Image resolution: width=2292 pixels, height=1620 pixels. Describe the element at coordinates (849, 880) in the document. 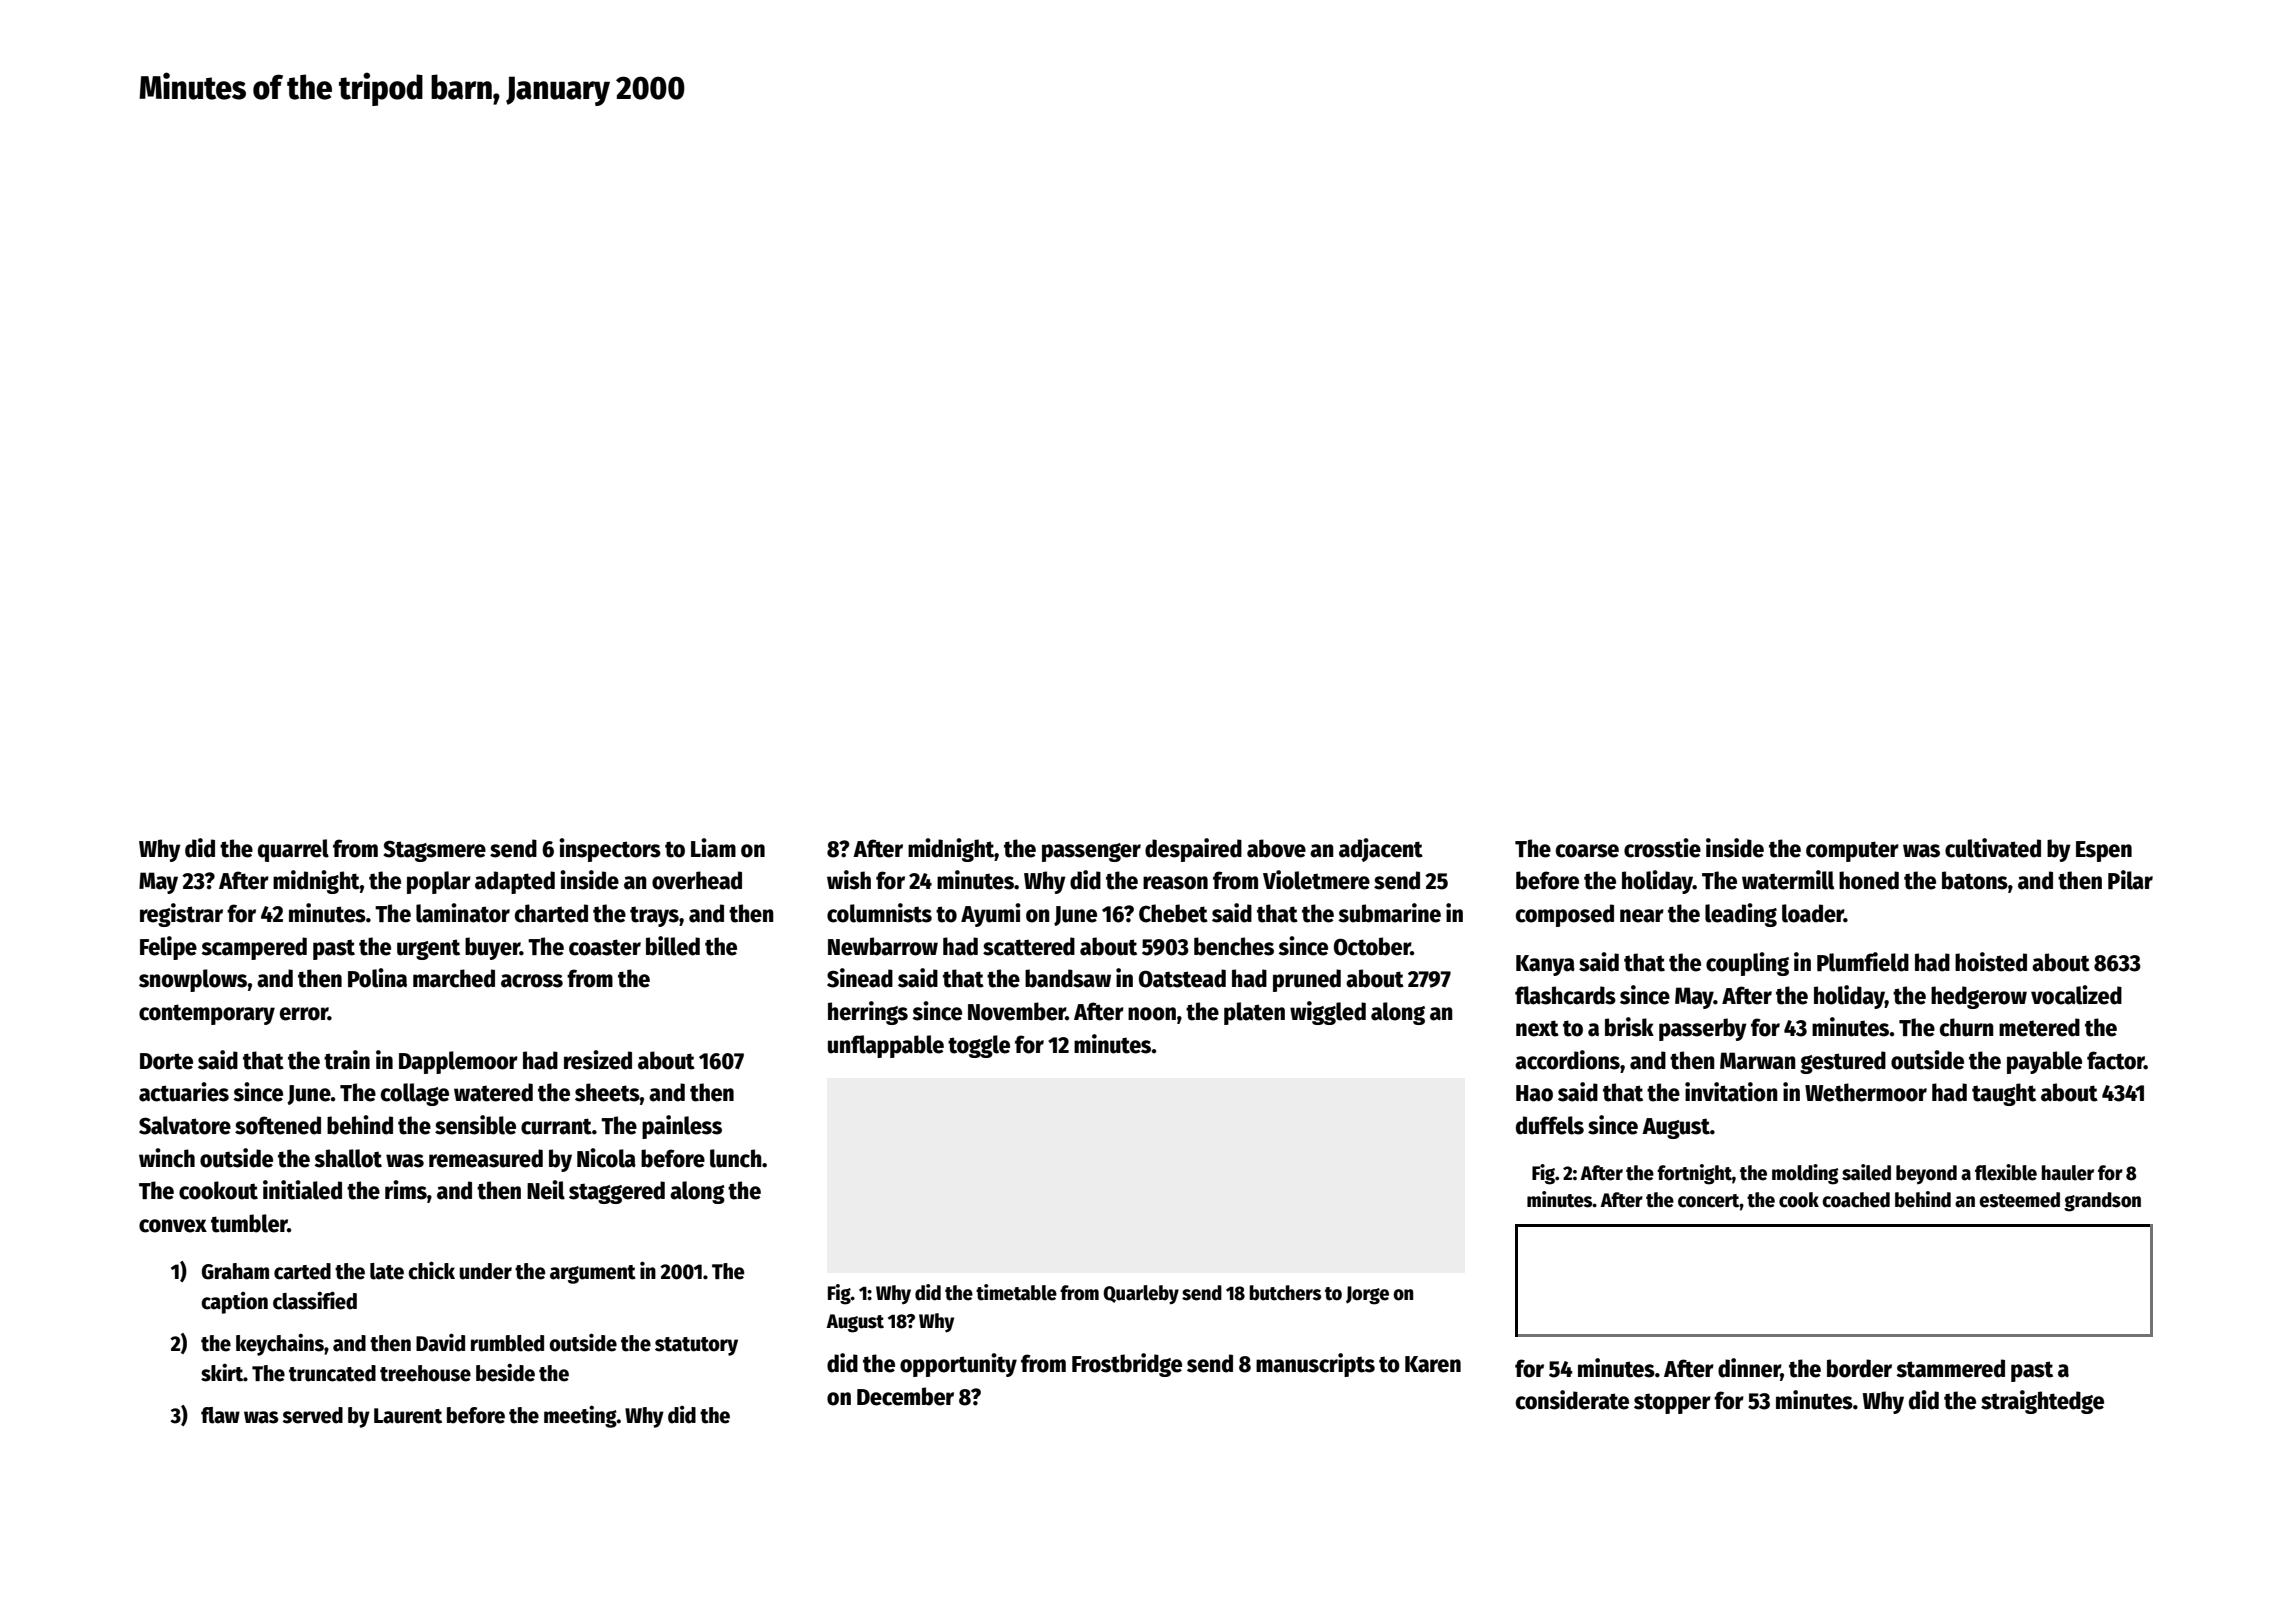

I see `wish` at that location.
